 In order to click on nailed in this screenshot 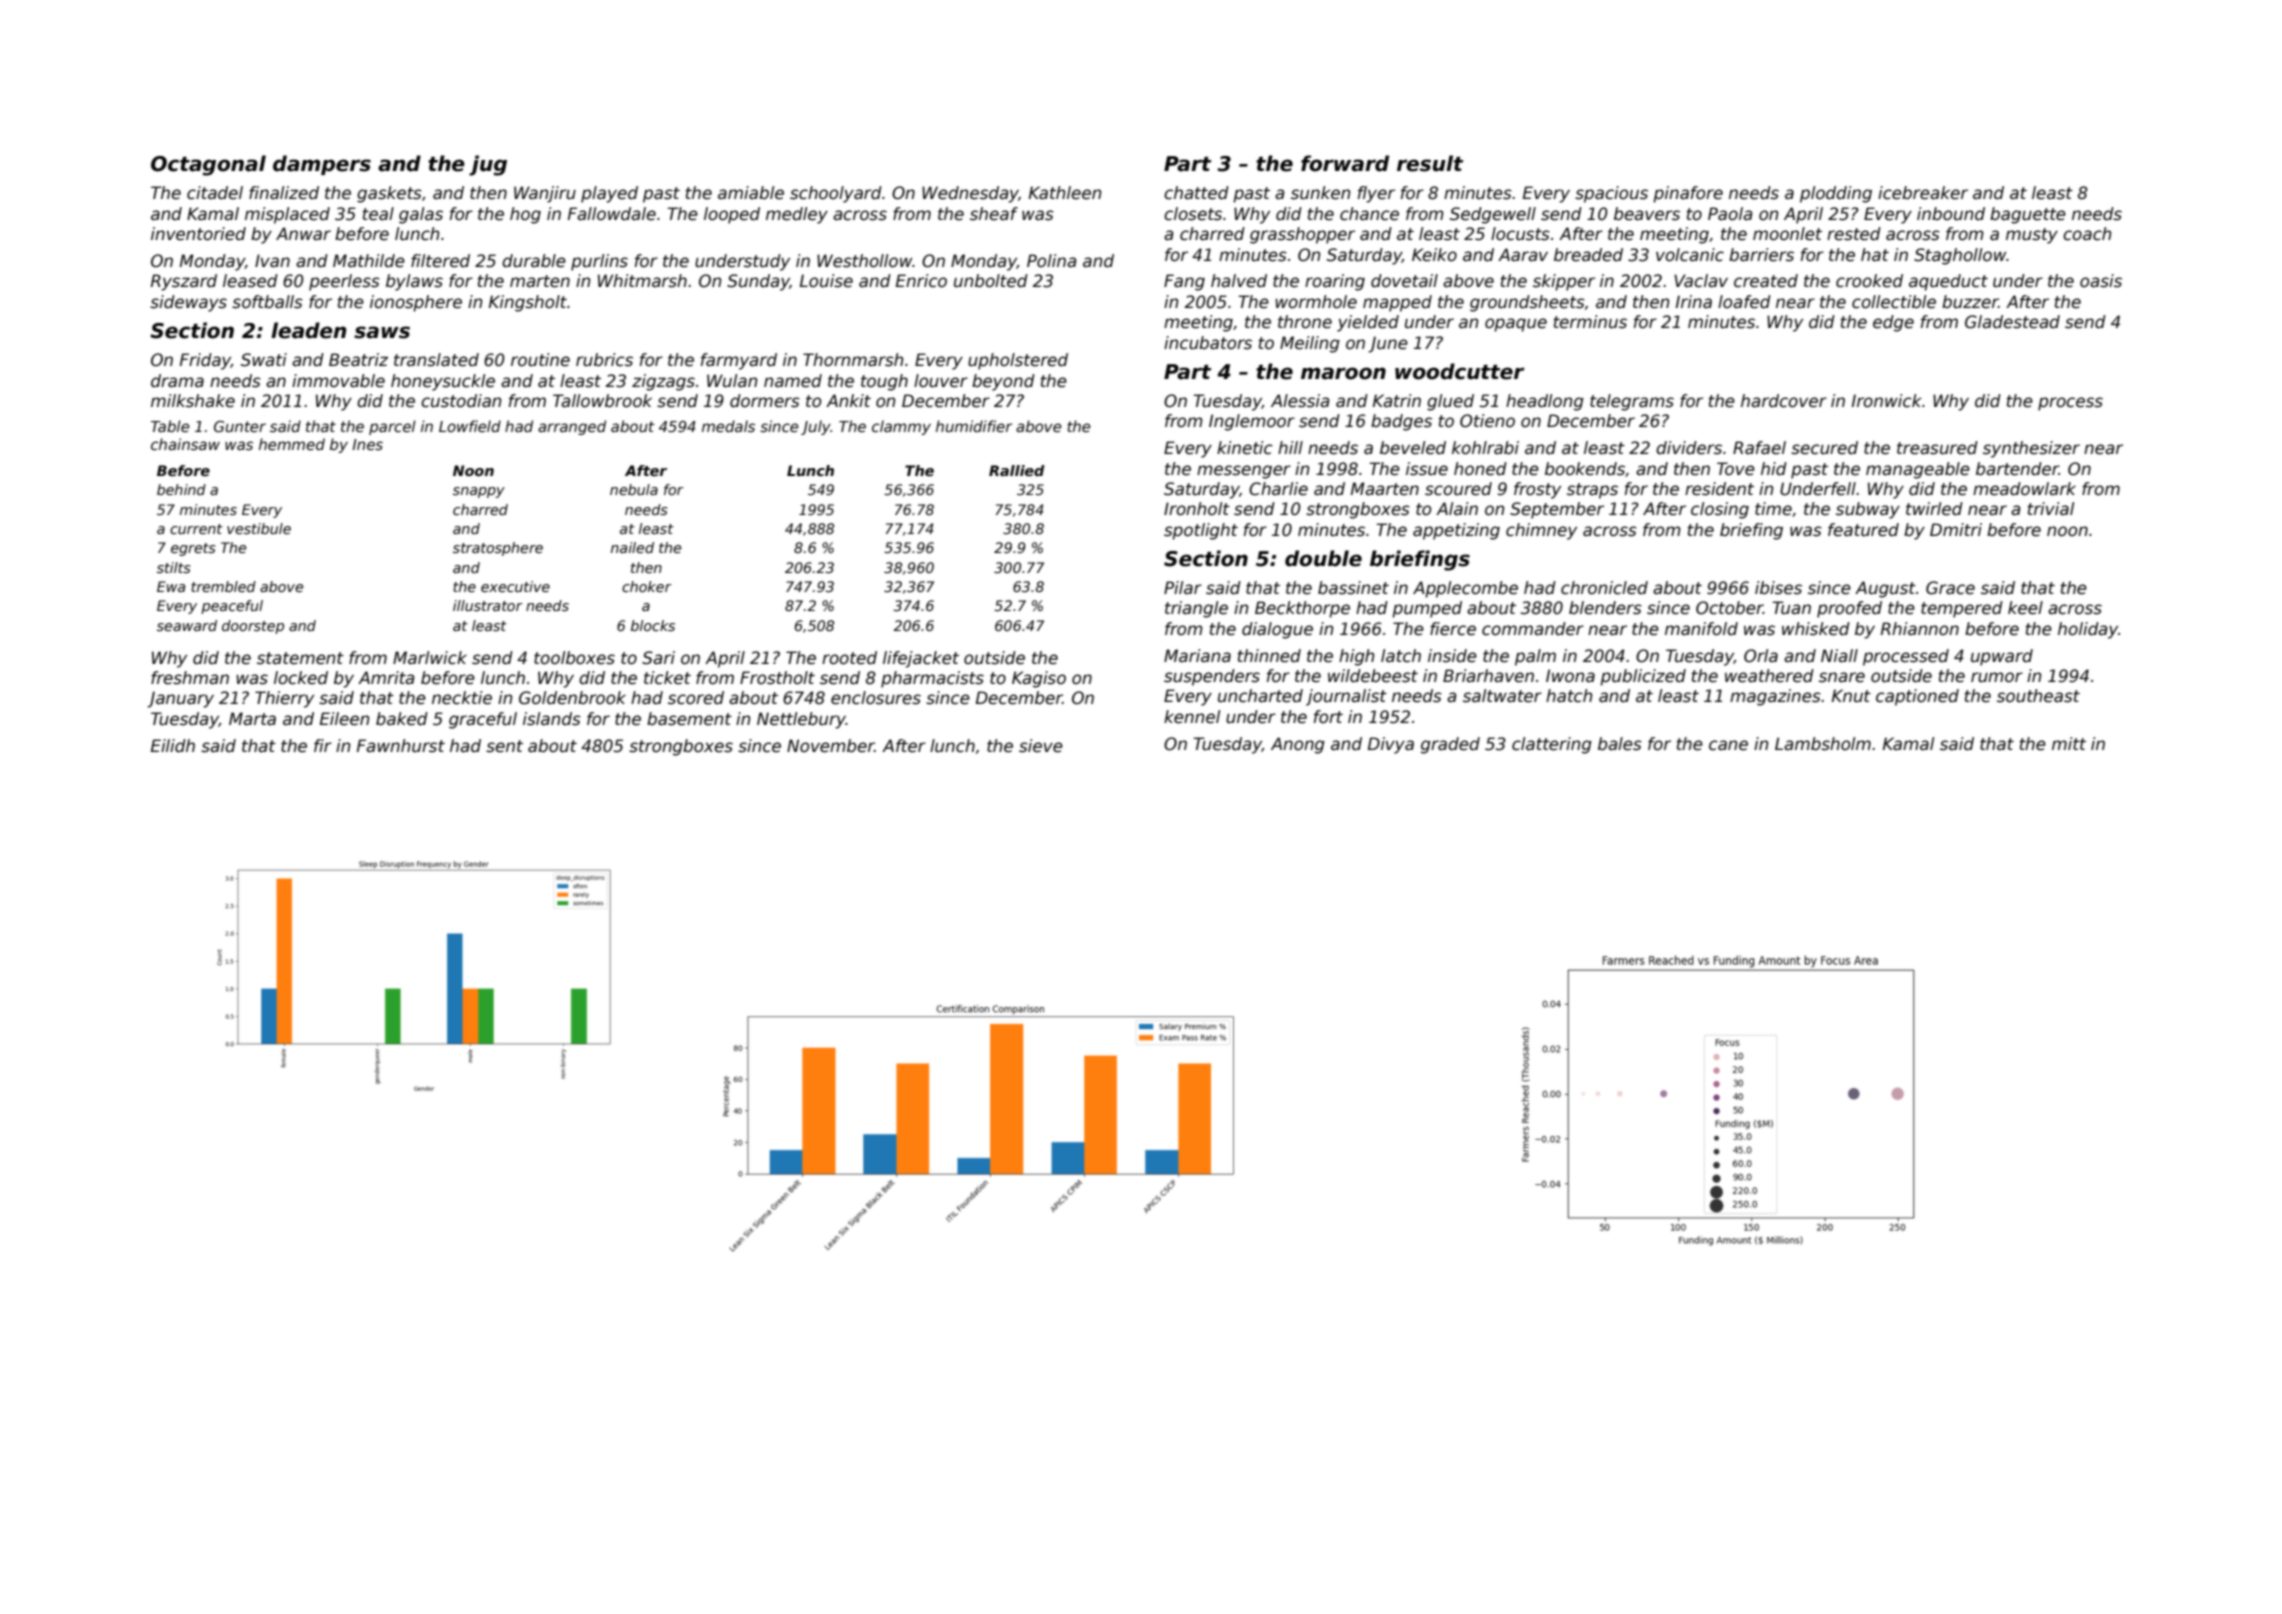, I will do `click(632, 547)`.
